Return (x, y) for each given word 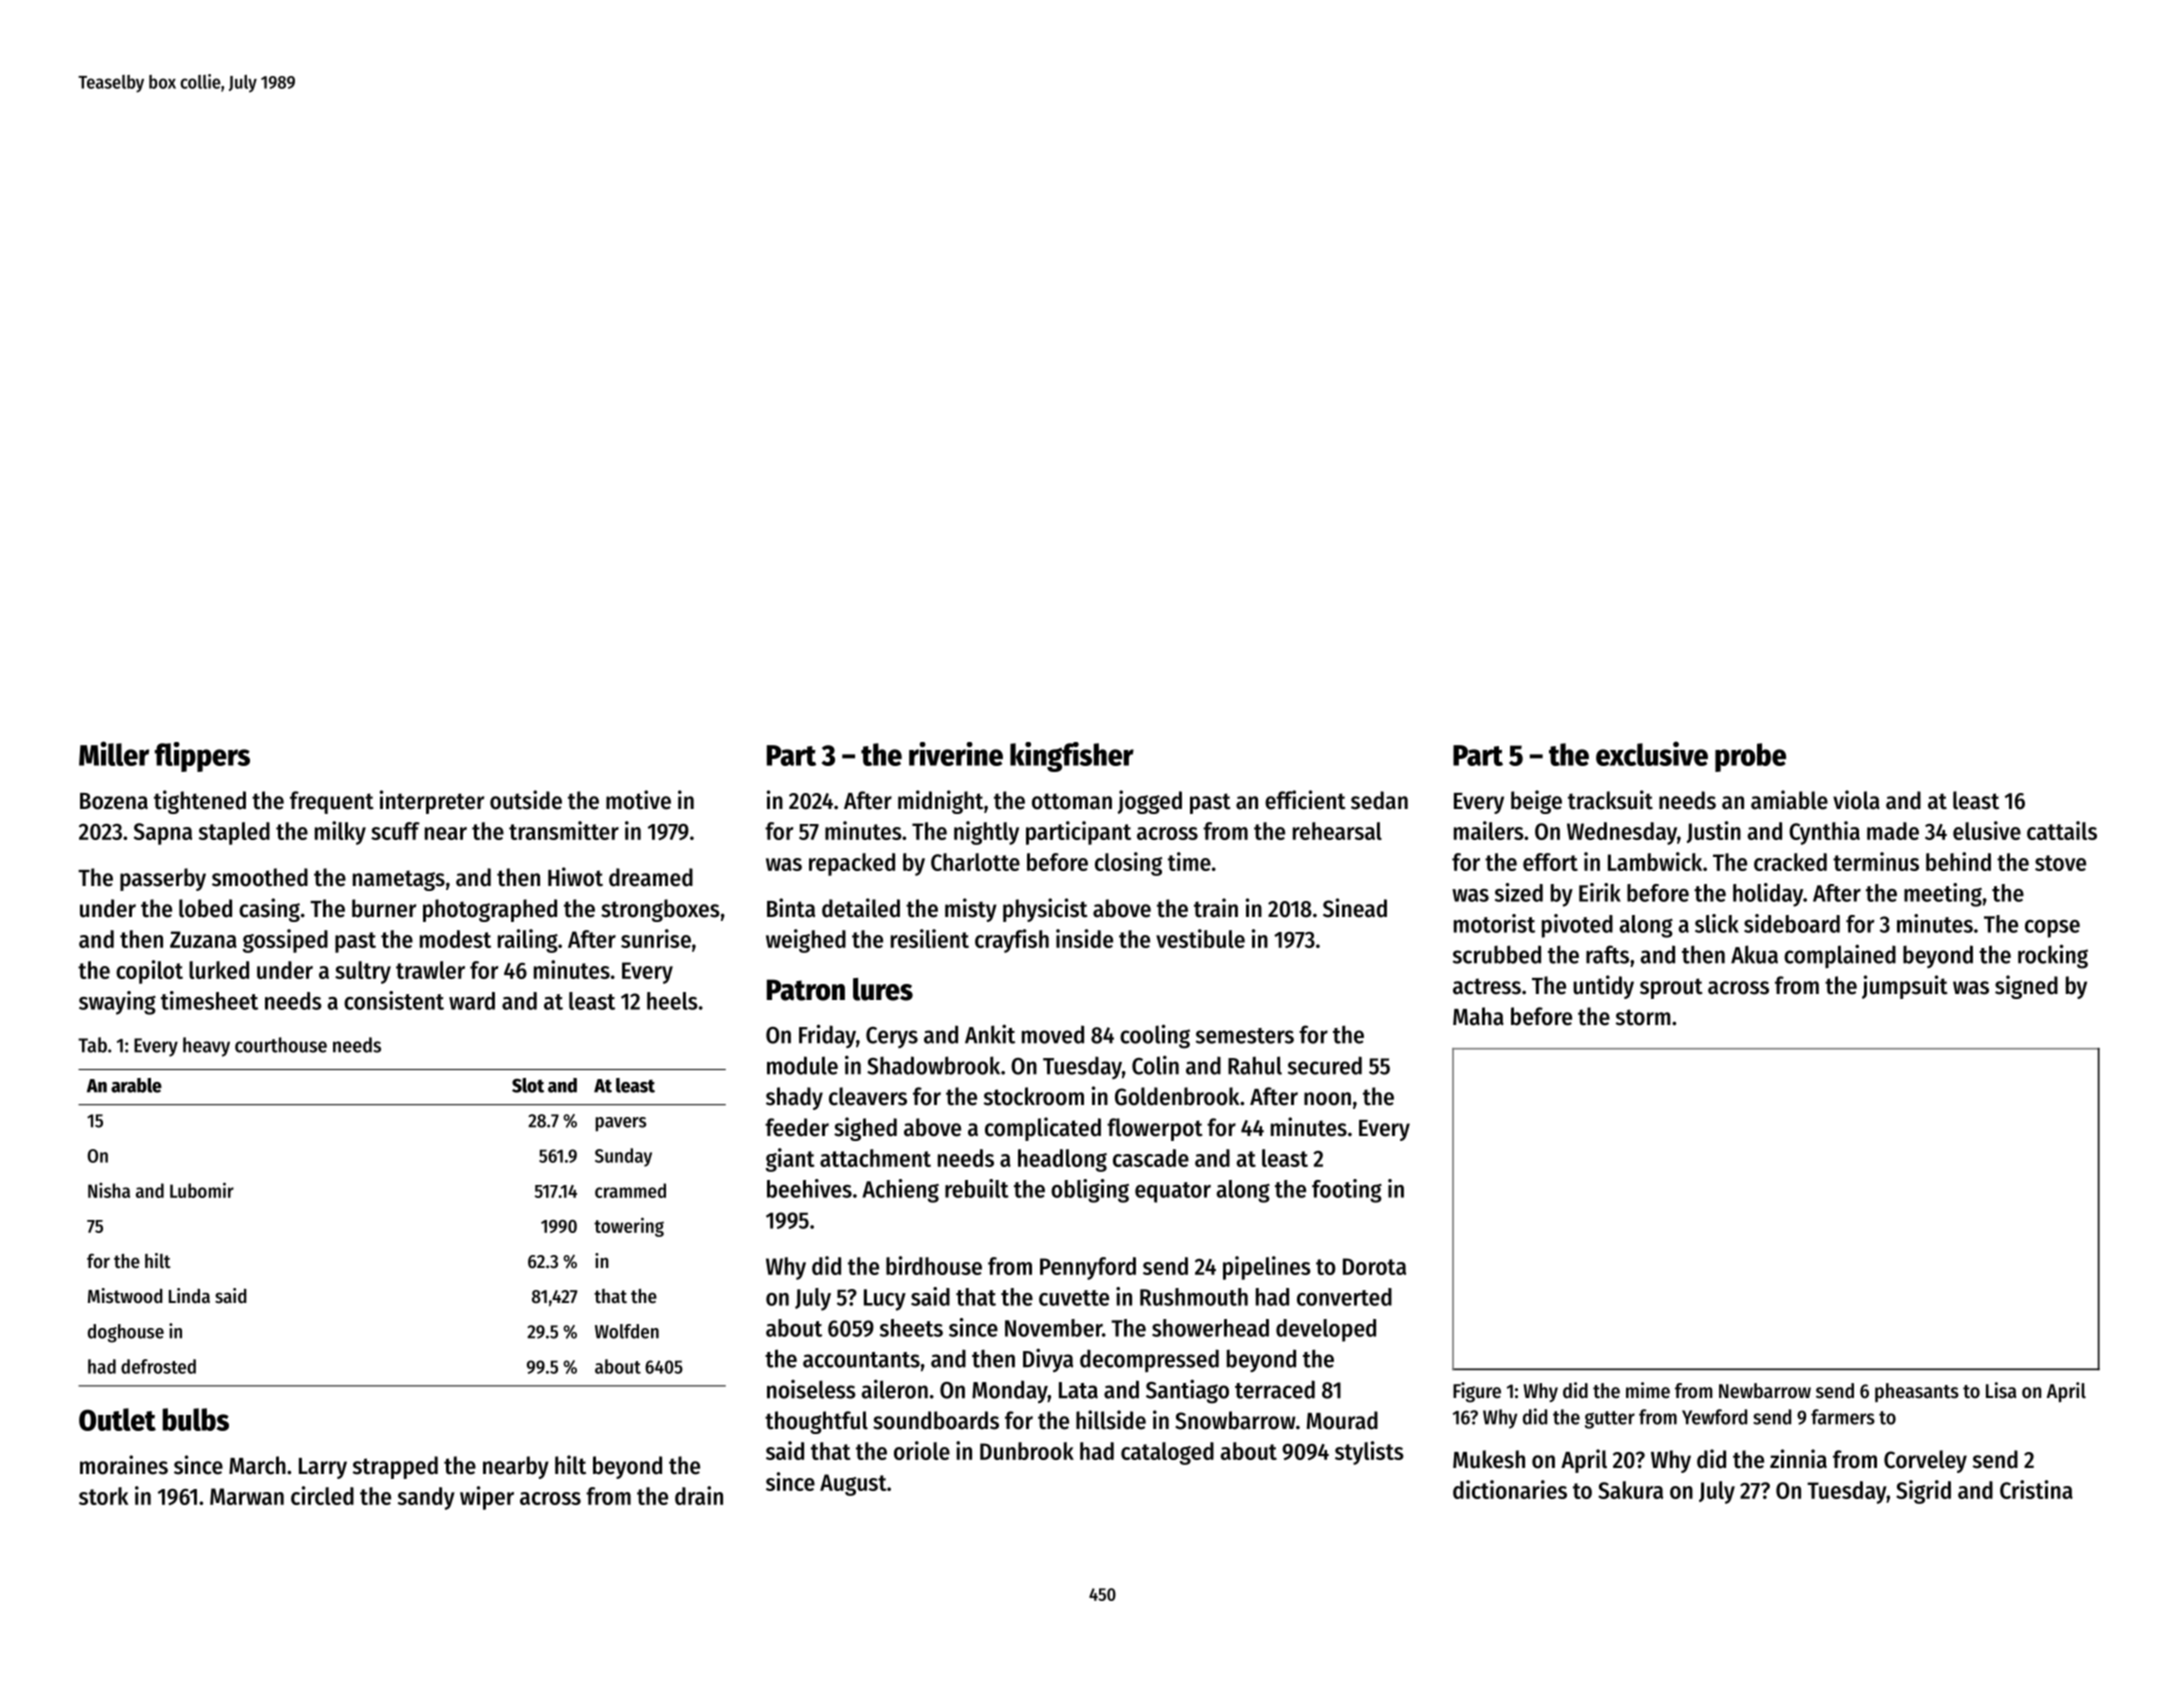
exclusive (1652, 753)
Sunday (623, 1157)
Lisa (2001, 1390)
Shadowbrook (933, 1065)
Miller (114, 753)
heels (672, 1001)
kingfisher (1072, 757)
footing (1347, 1191)
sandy (426, 1498)
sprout (1671, 988)
